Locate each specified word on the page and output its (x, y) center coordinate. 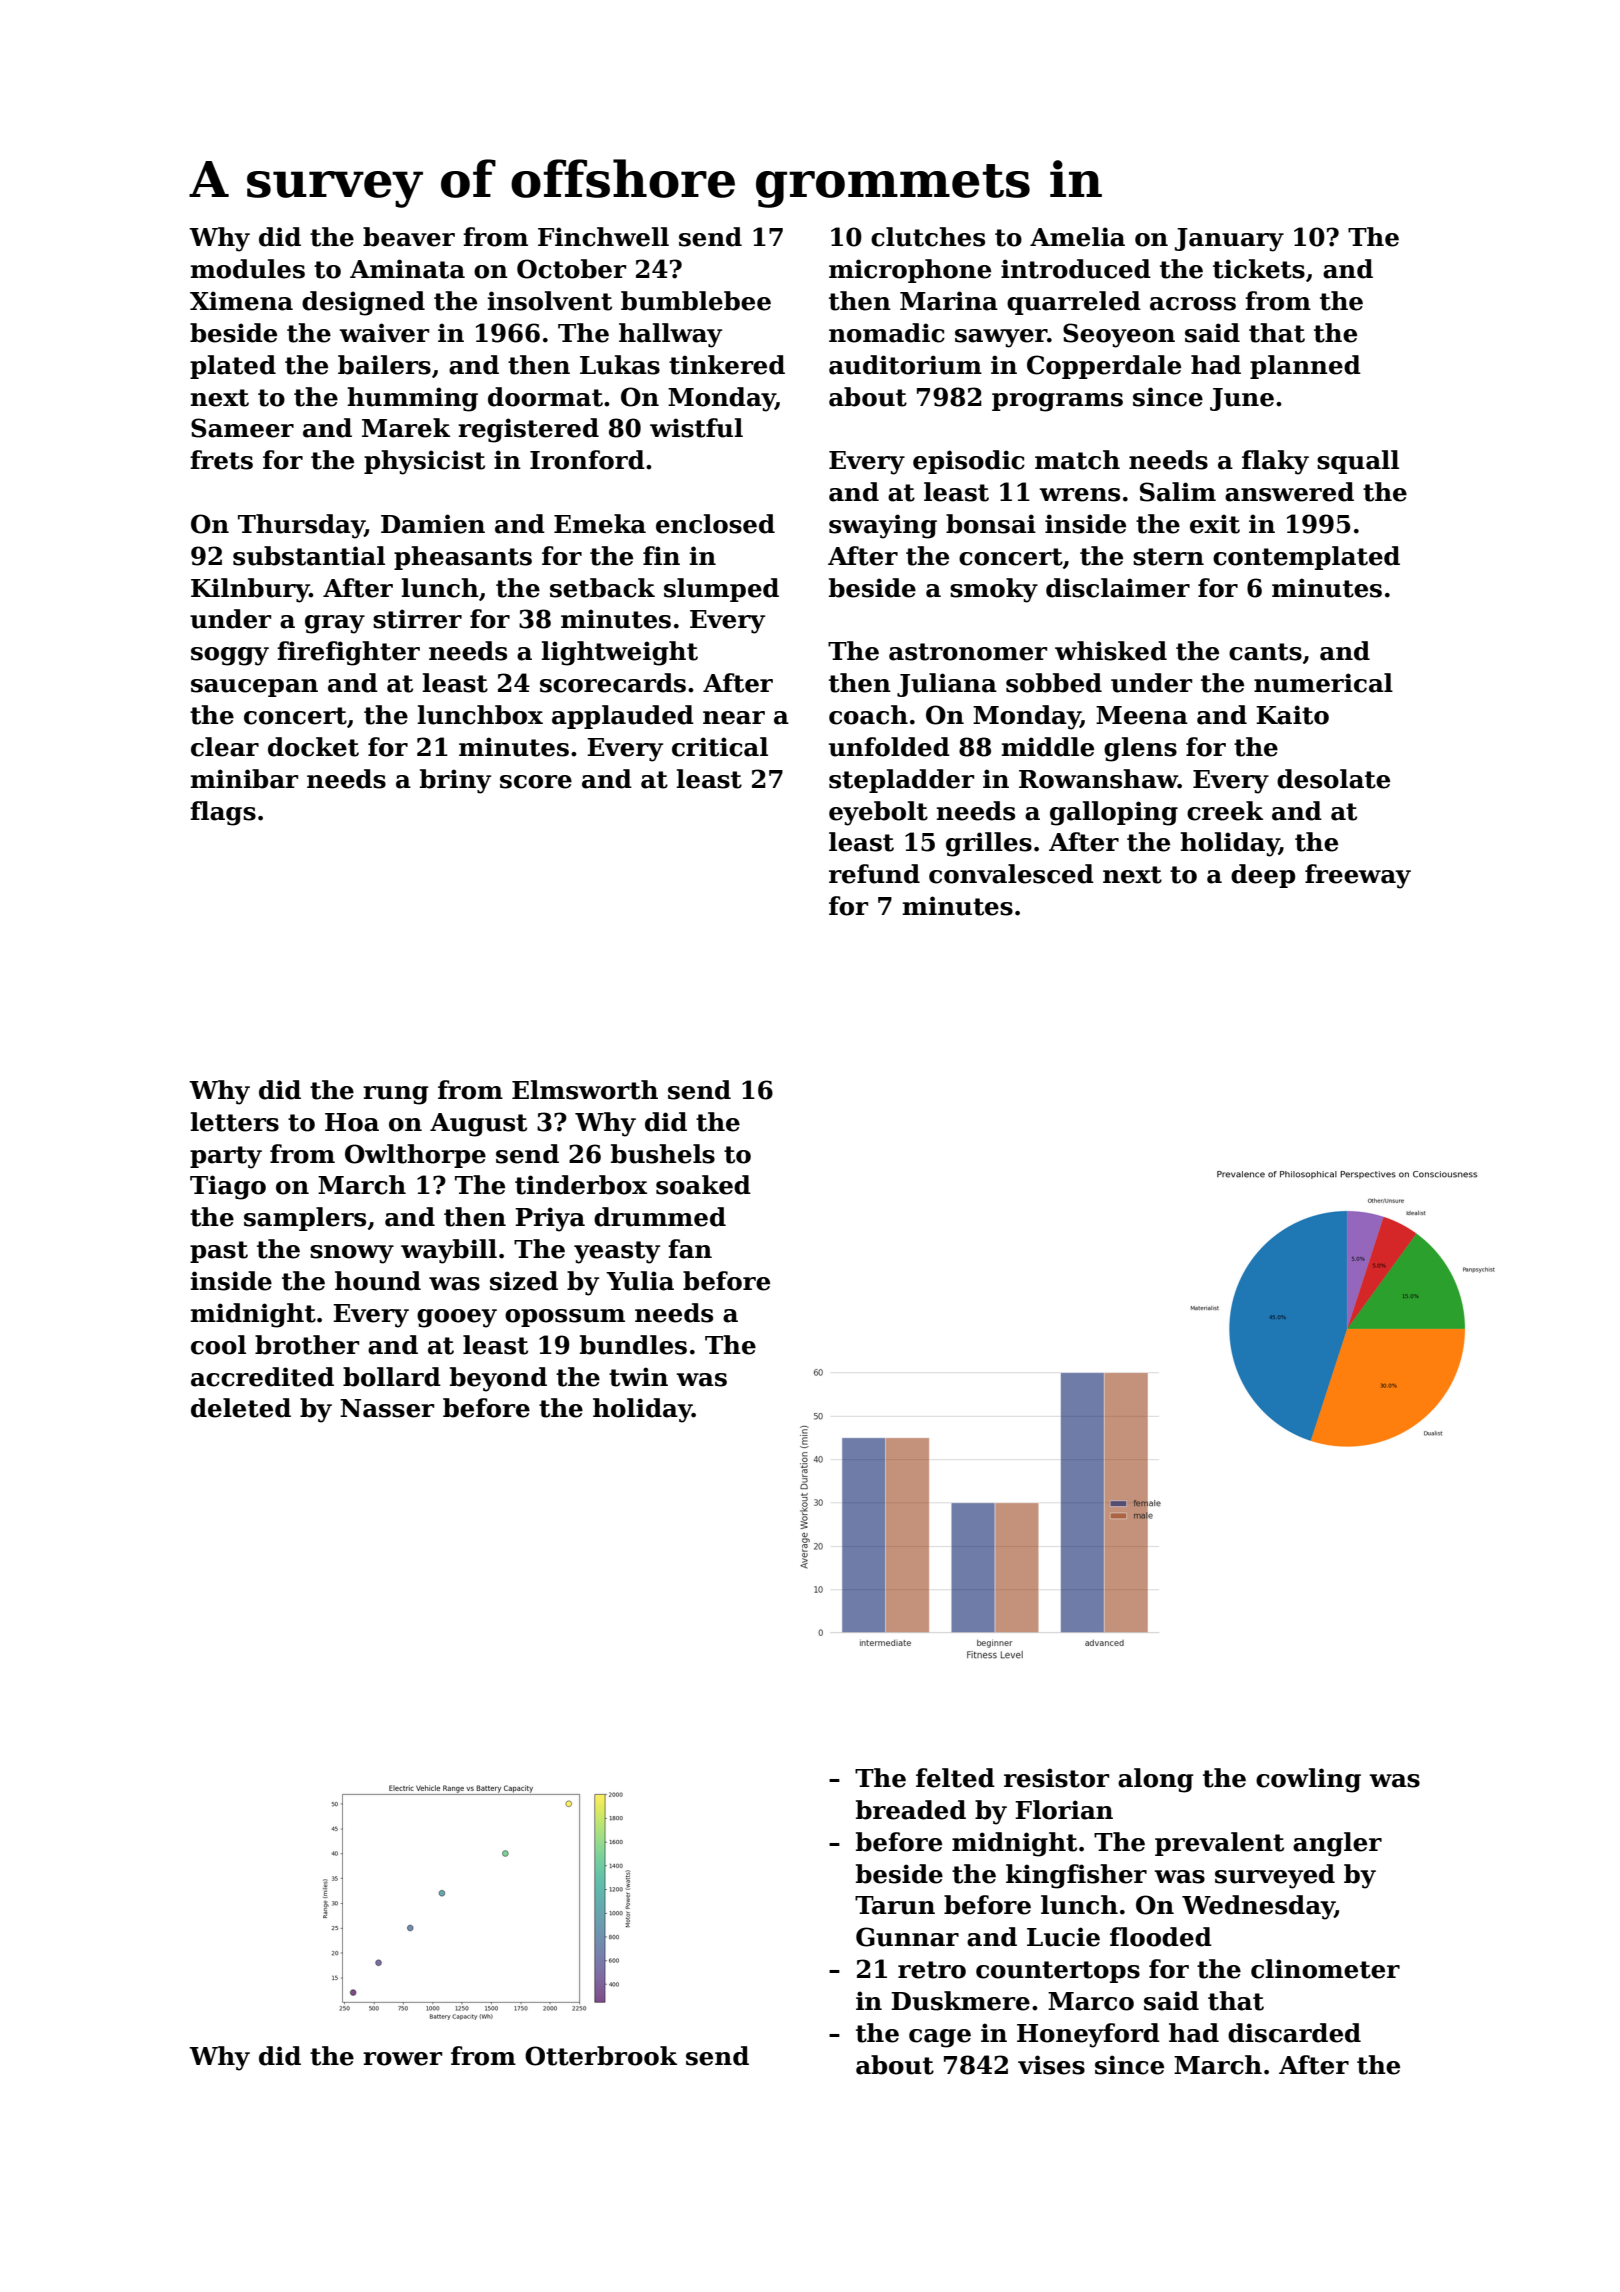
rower (403, 2059)
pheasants (463, 558)
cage (940, 2038)
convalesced (1011, 874)
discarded (1294, 2033)
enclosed (715, 524)
